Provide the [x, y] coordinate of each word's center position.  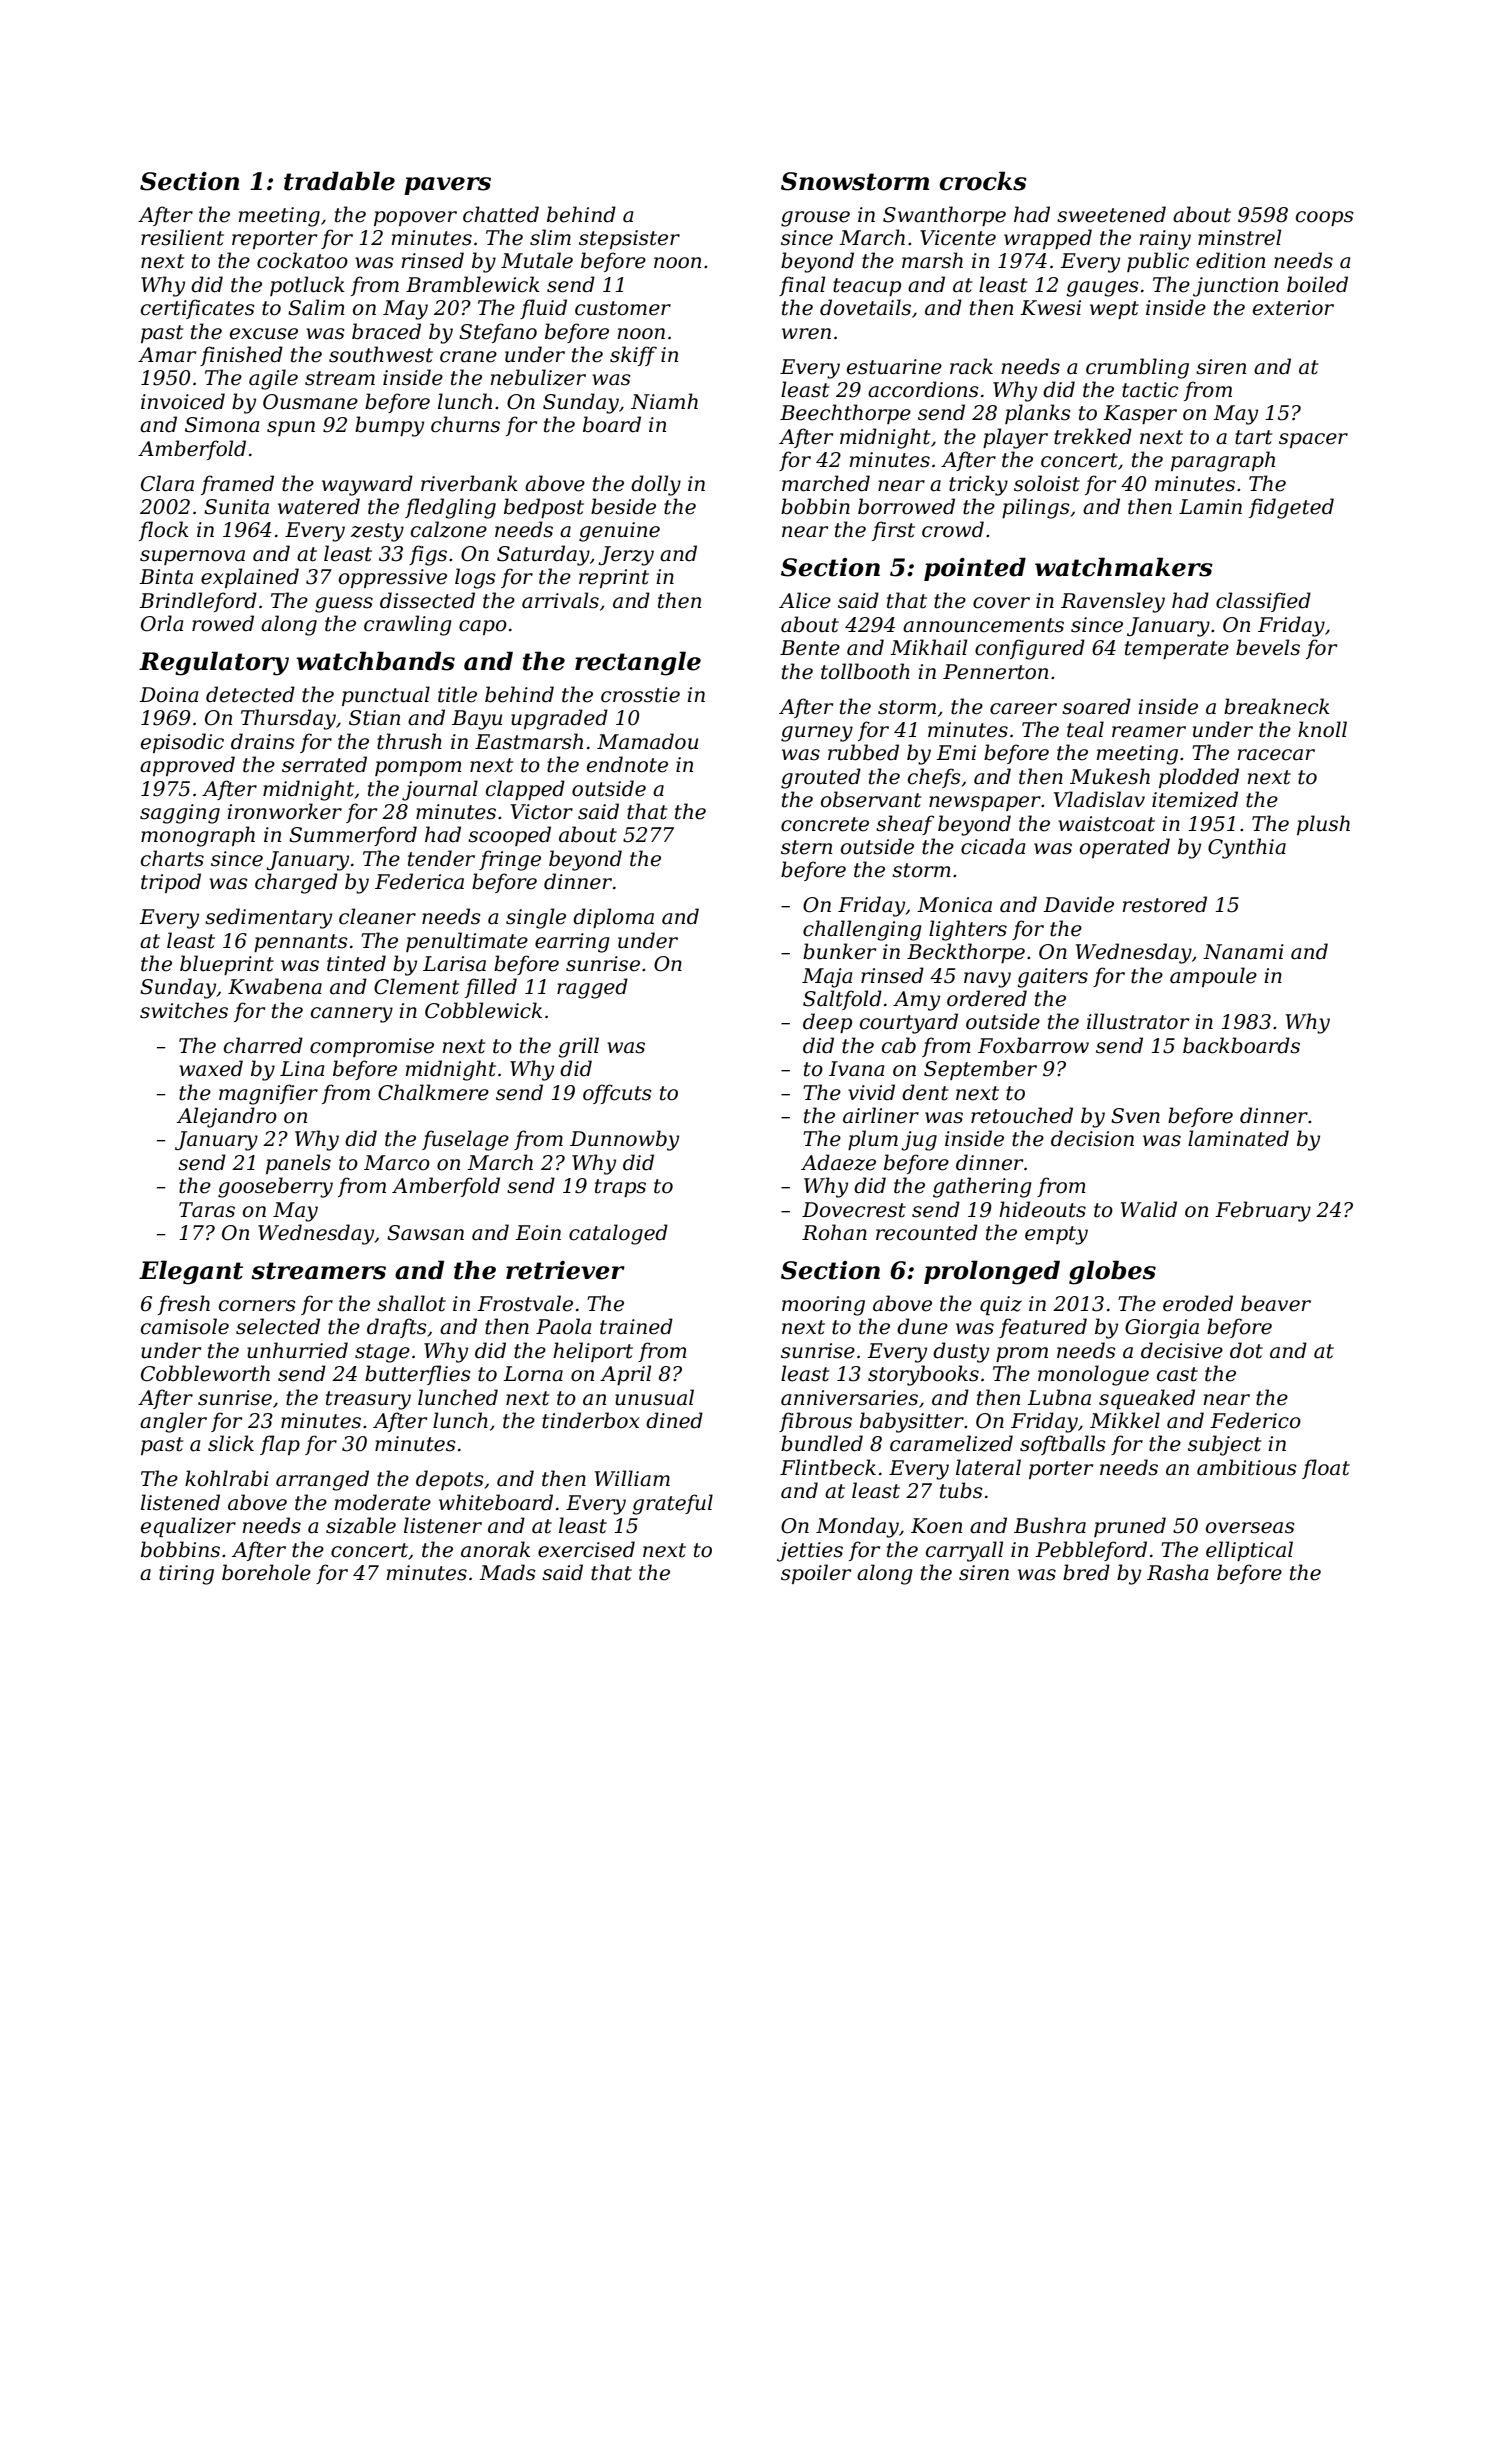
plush [1323, 825]
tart [1253, 437]
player [1015, 438]
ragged [592, 988]
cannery [352, 1015]
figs [428, 555]
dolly [656, 485]
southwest [381, 354]
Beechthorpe [845, 414]
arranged [322, 1480]
